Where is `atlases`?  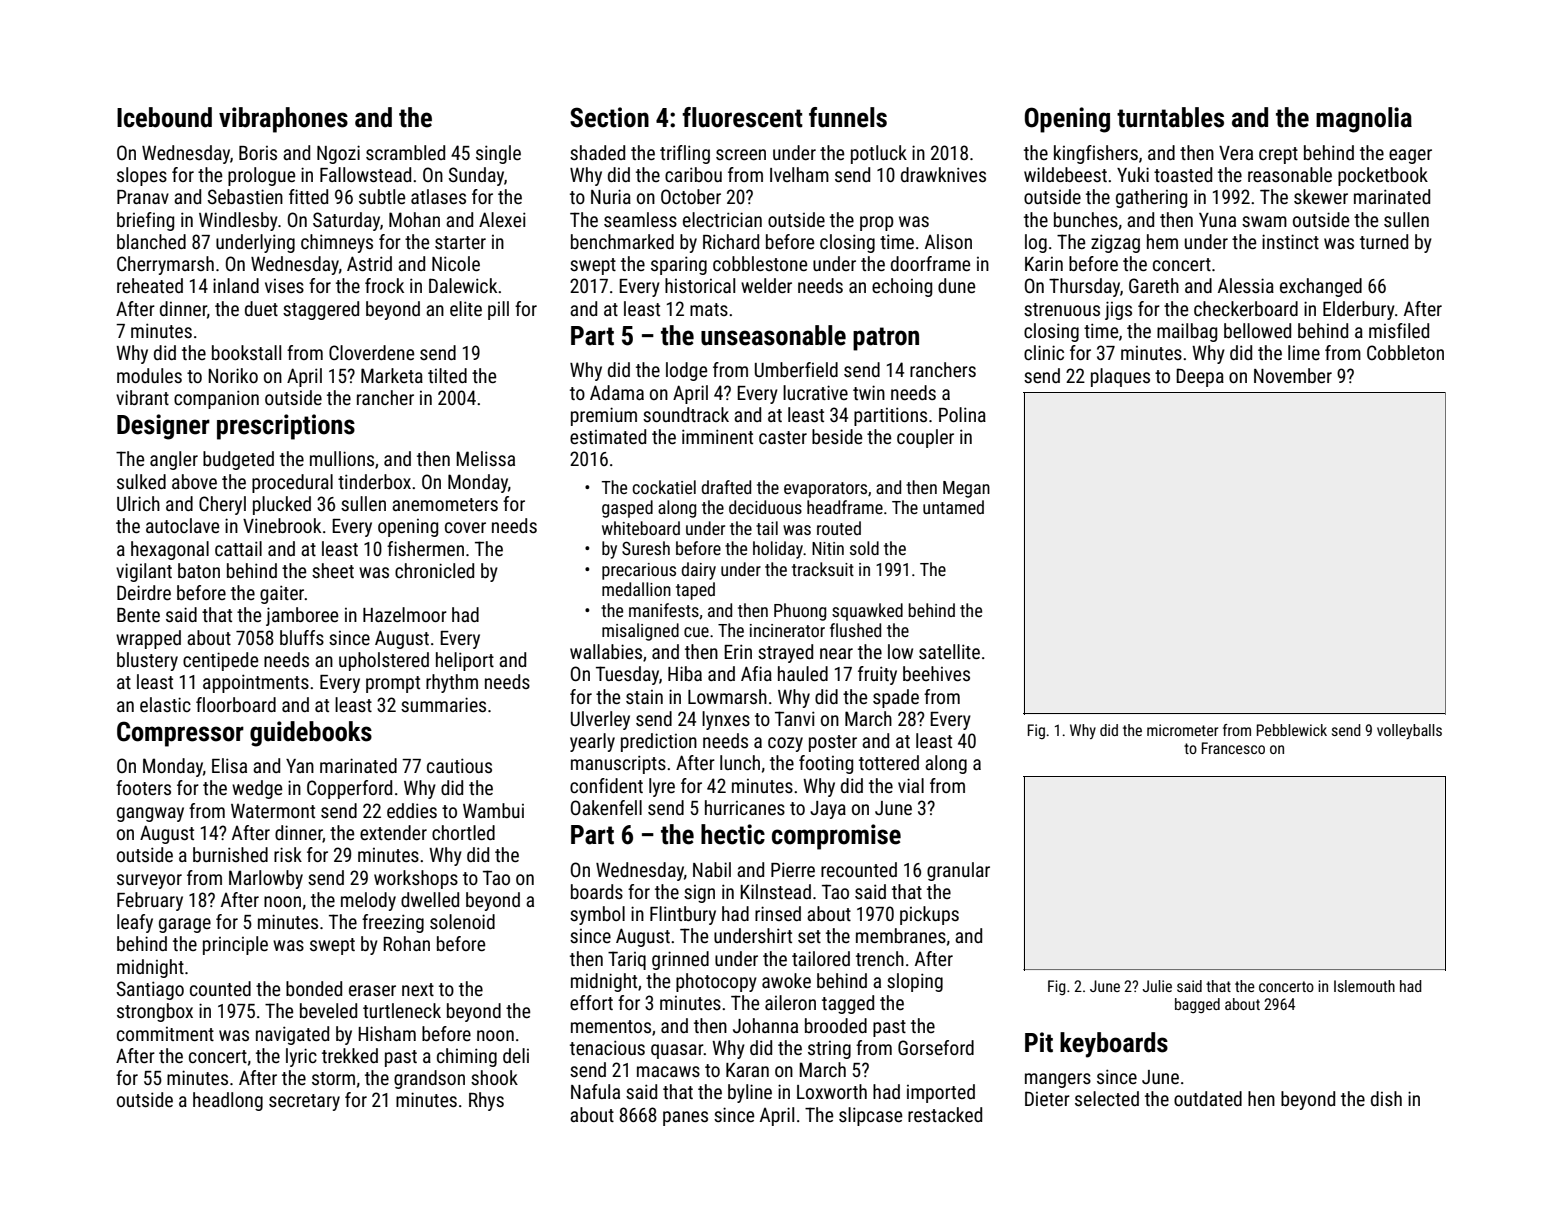
atlases is located at coordinates (438, 196).
